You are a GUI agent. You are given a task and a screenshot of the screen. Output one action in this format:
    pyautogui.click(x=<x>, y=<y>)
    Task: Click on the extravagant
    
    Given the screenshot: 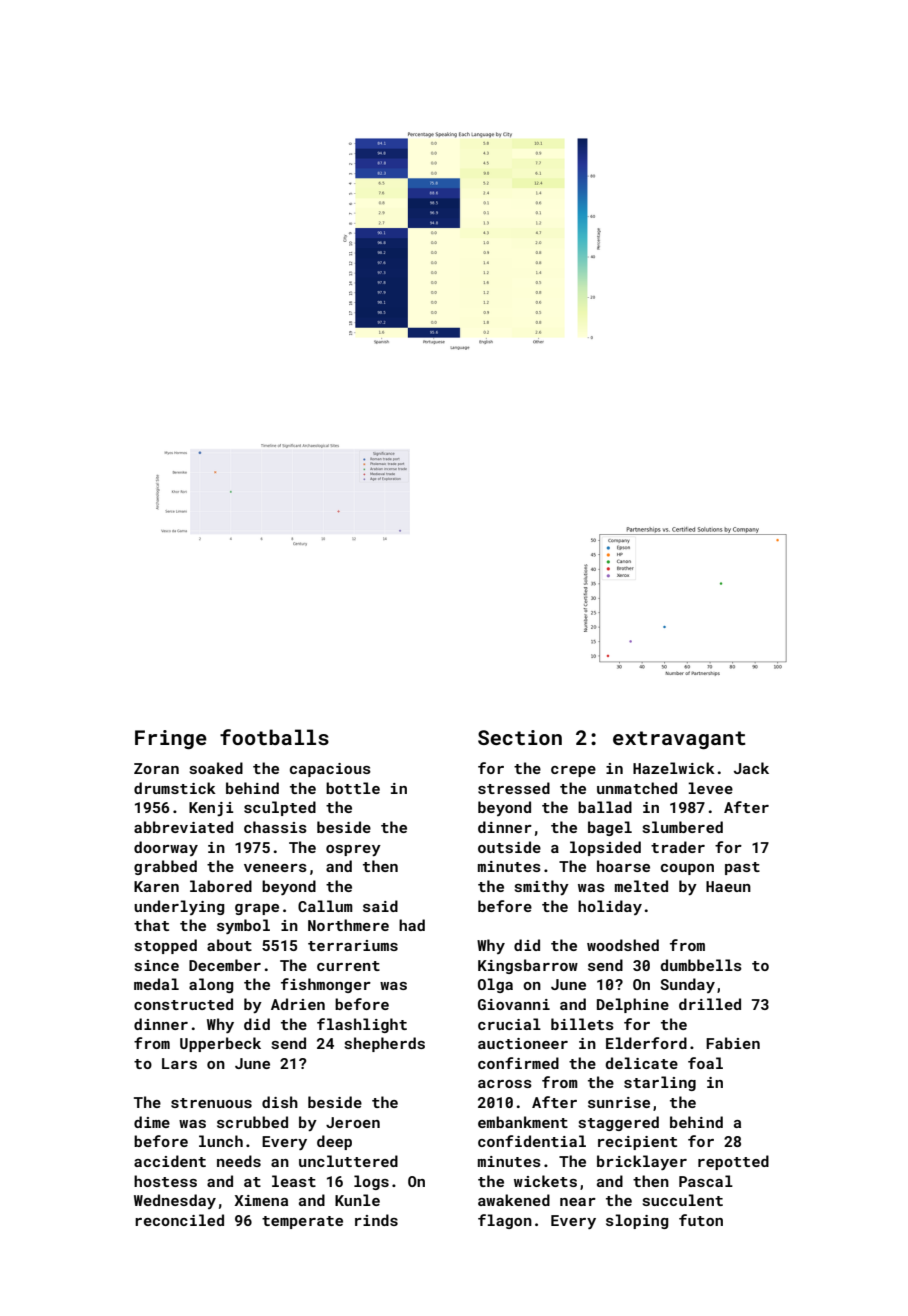 What is the action you would take?
    pyautogui.click(x=679, y=740)
